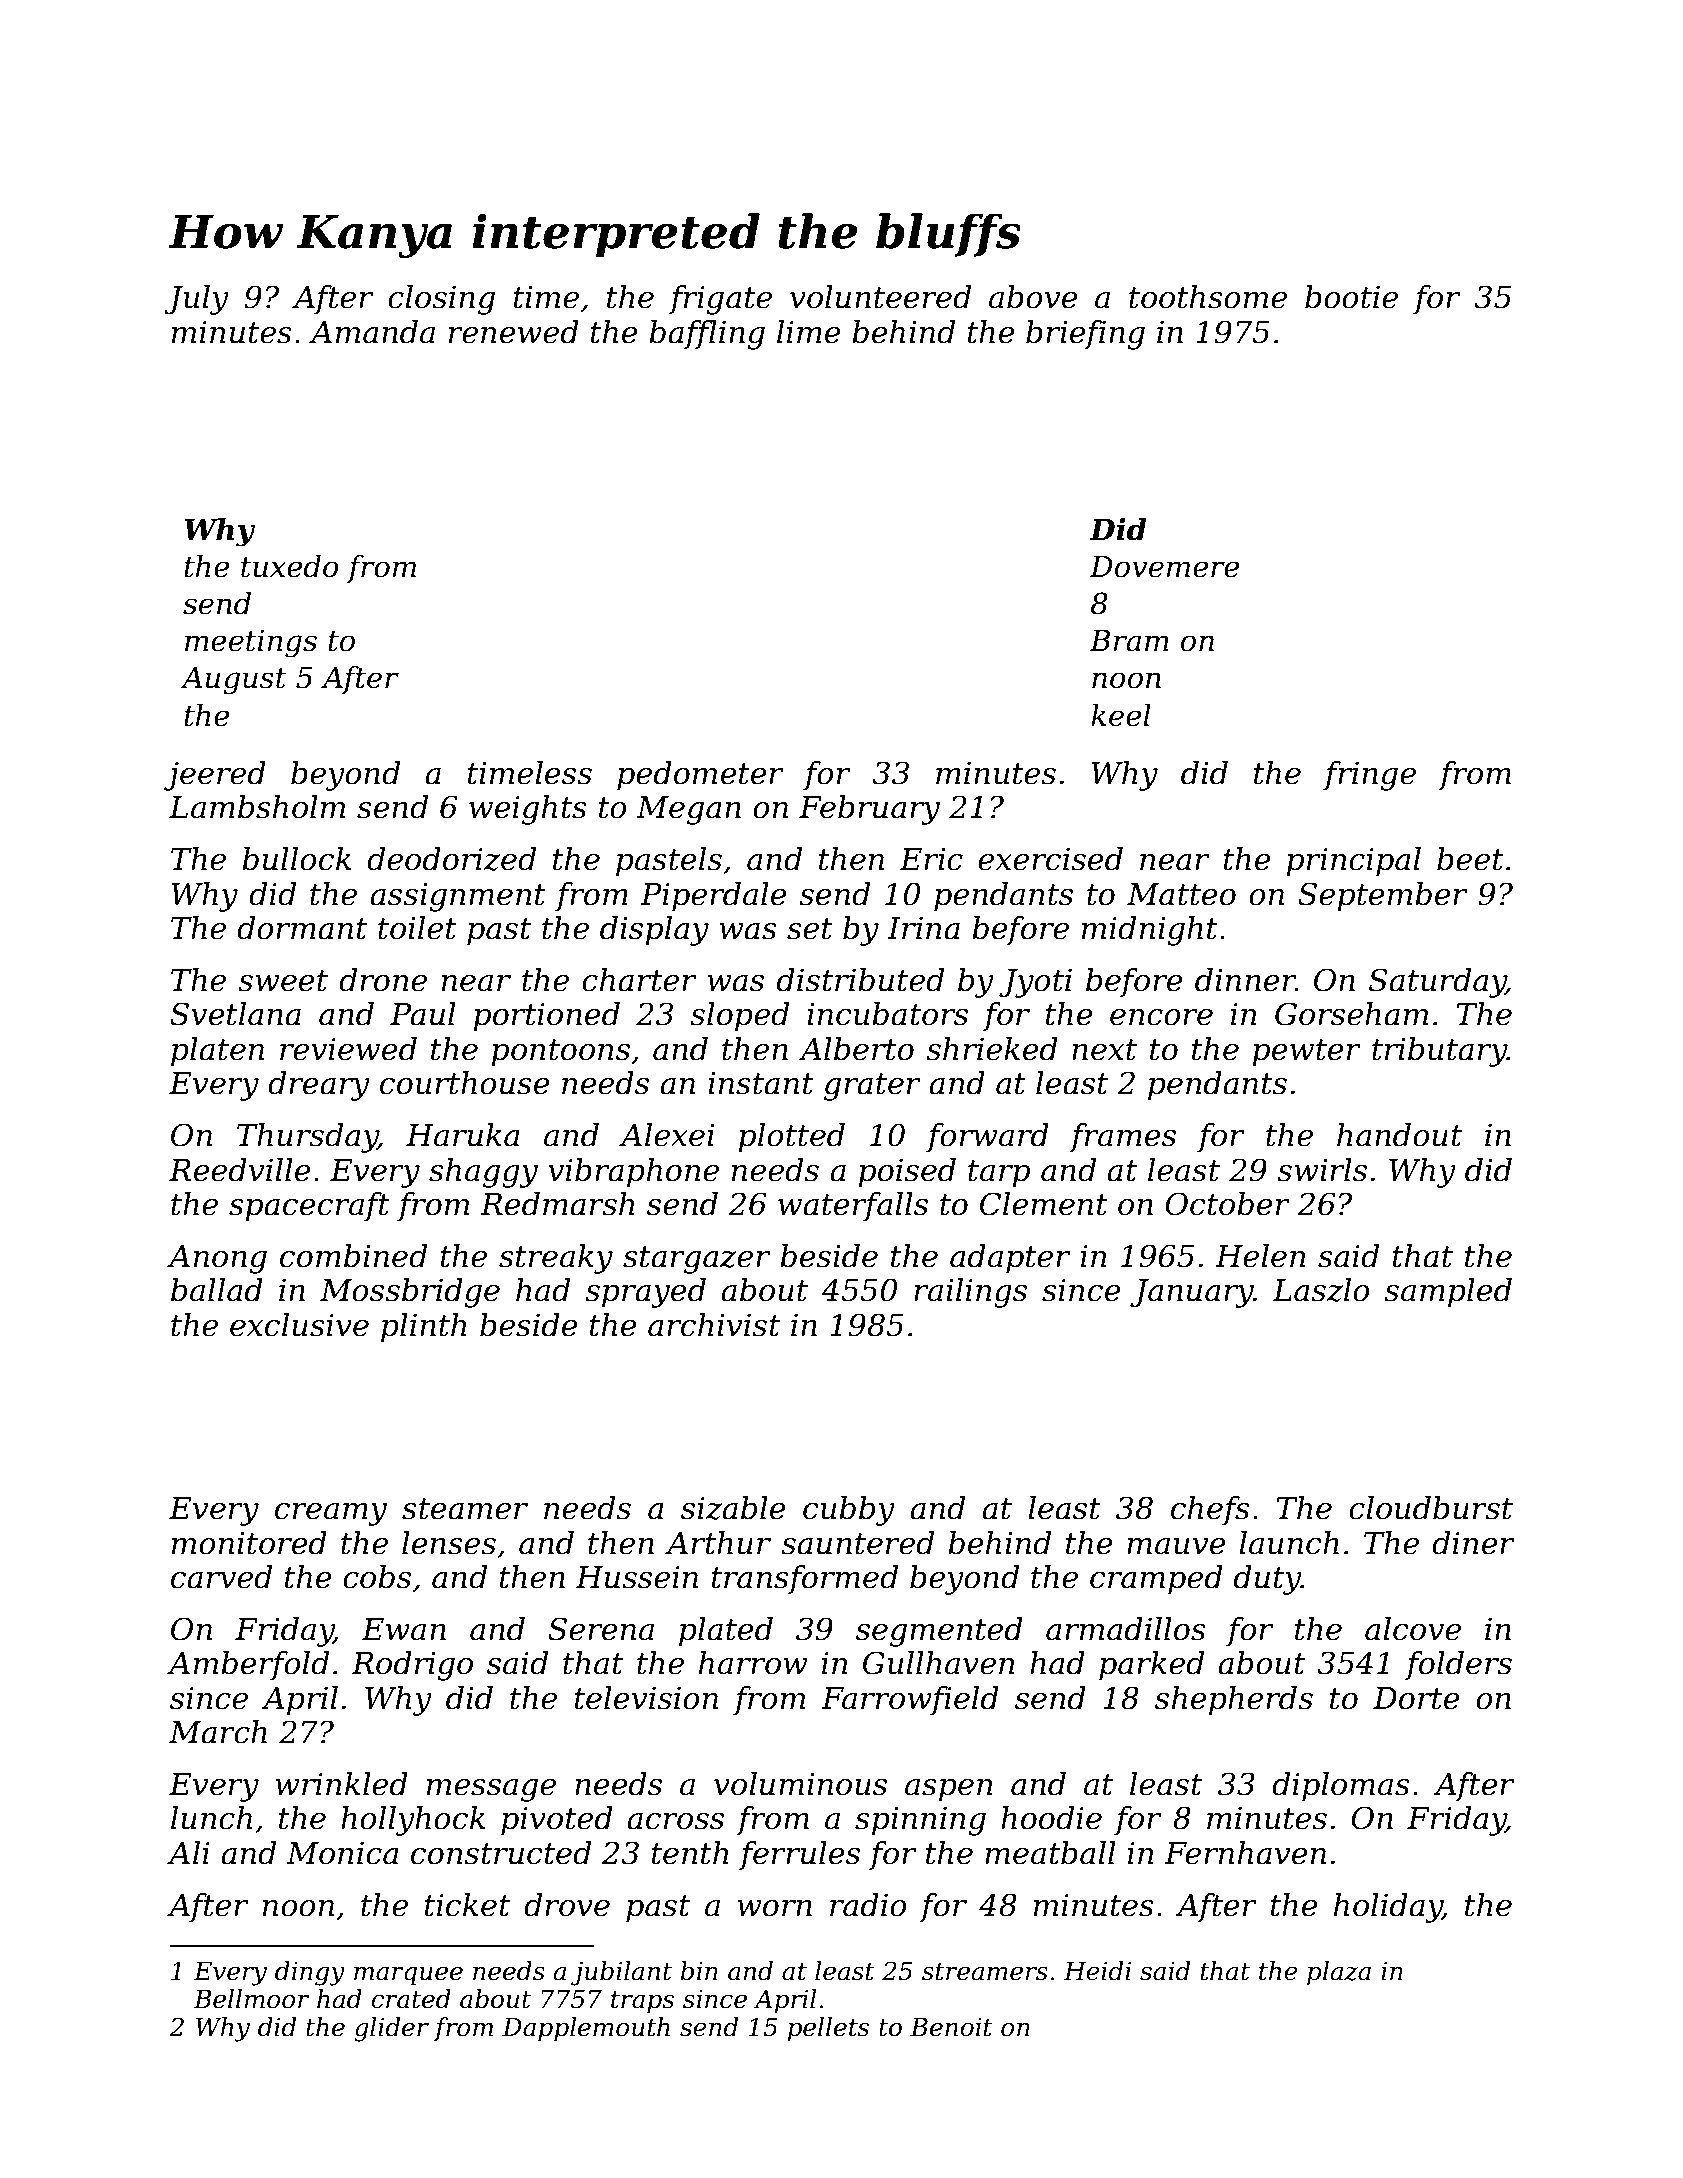 Image resolution: width=1683 pixels, height=2178 pixels. I want to click on Monica, so click(342, 1853).
